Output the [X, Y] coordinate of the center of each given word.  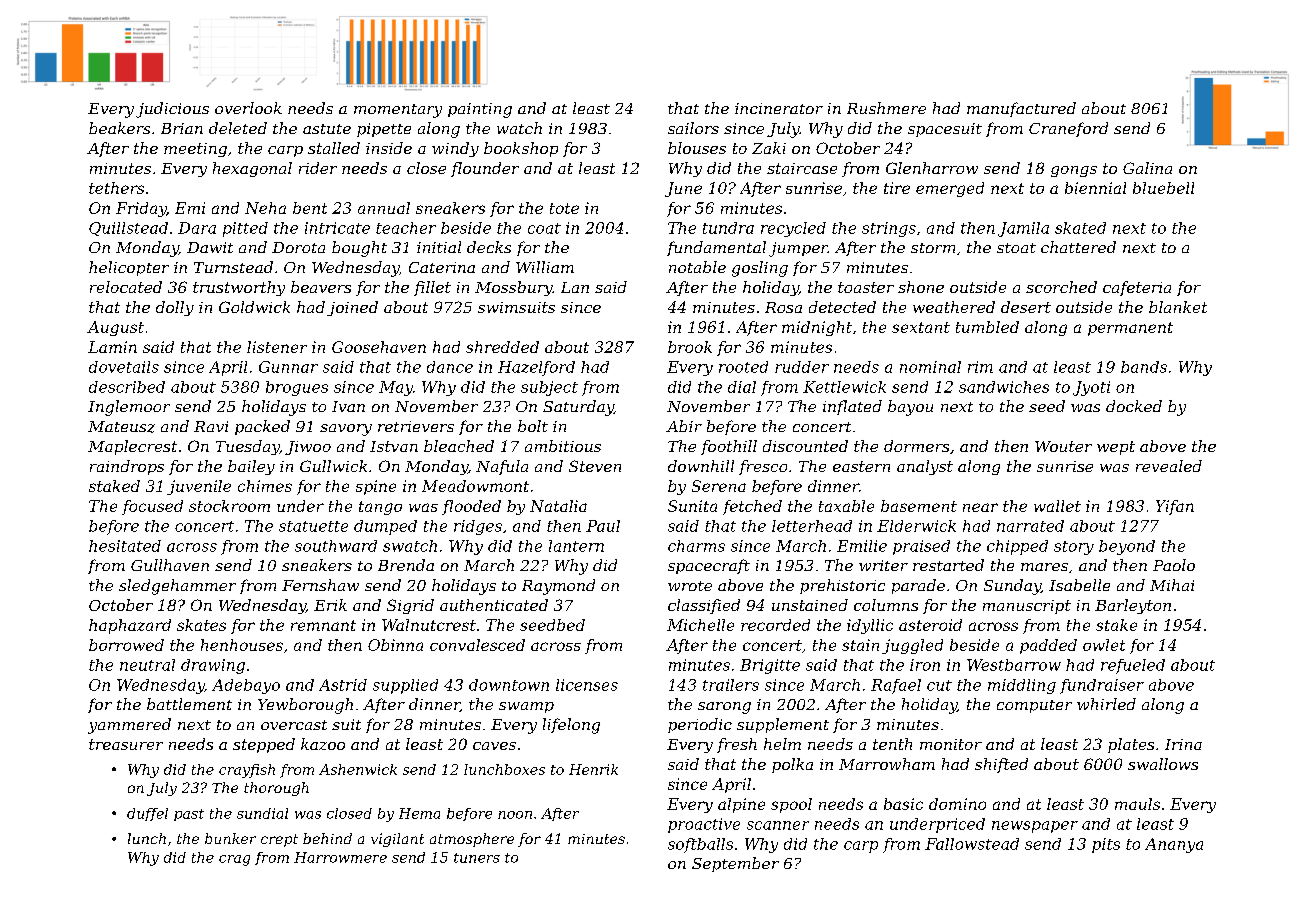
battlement [189, 704]
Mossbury [514, 288]
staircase [802, 168]
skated [1080, 228]
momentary [398, 111]
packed [262, 427]
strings [889, 229]
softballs [700, 845]
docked [1134, 406]
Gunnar [288, 367]
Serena [719, 486]
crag [234, 860]
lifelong [571, 726]
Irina [1183, 744]
